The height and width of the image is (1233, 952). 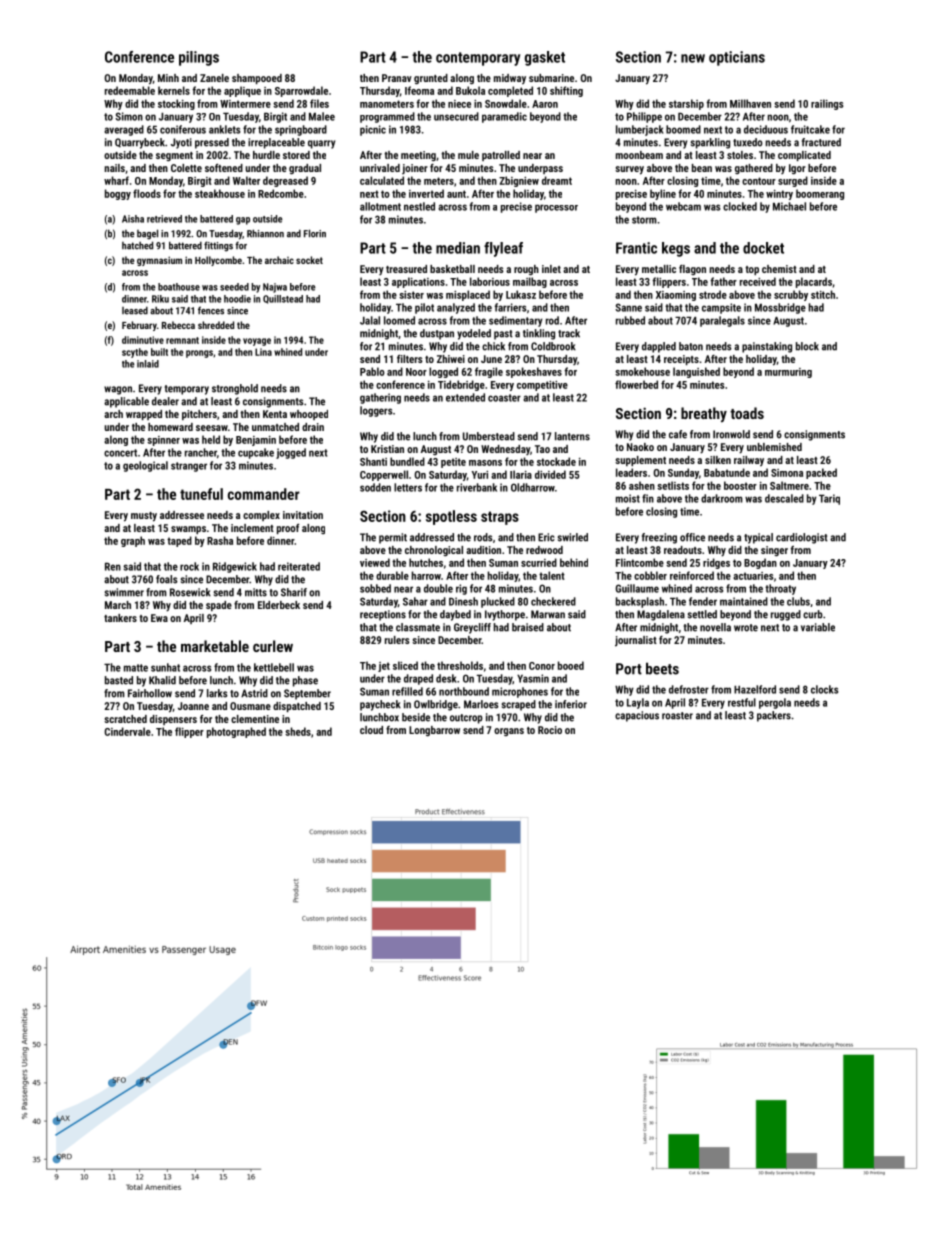 I want to click on boomerang, so click(x=820, y=194).
